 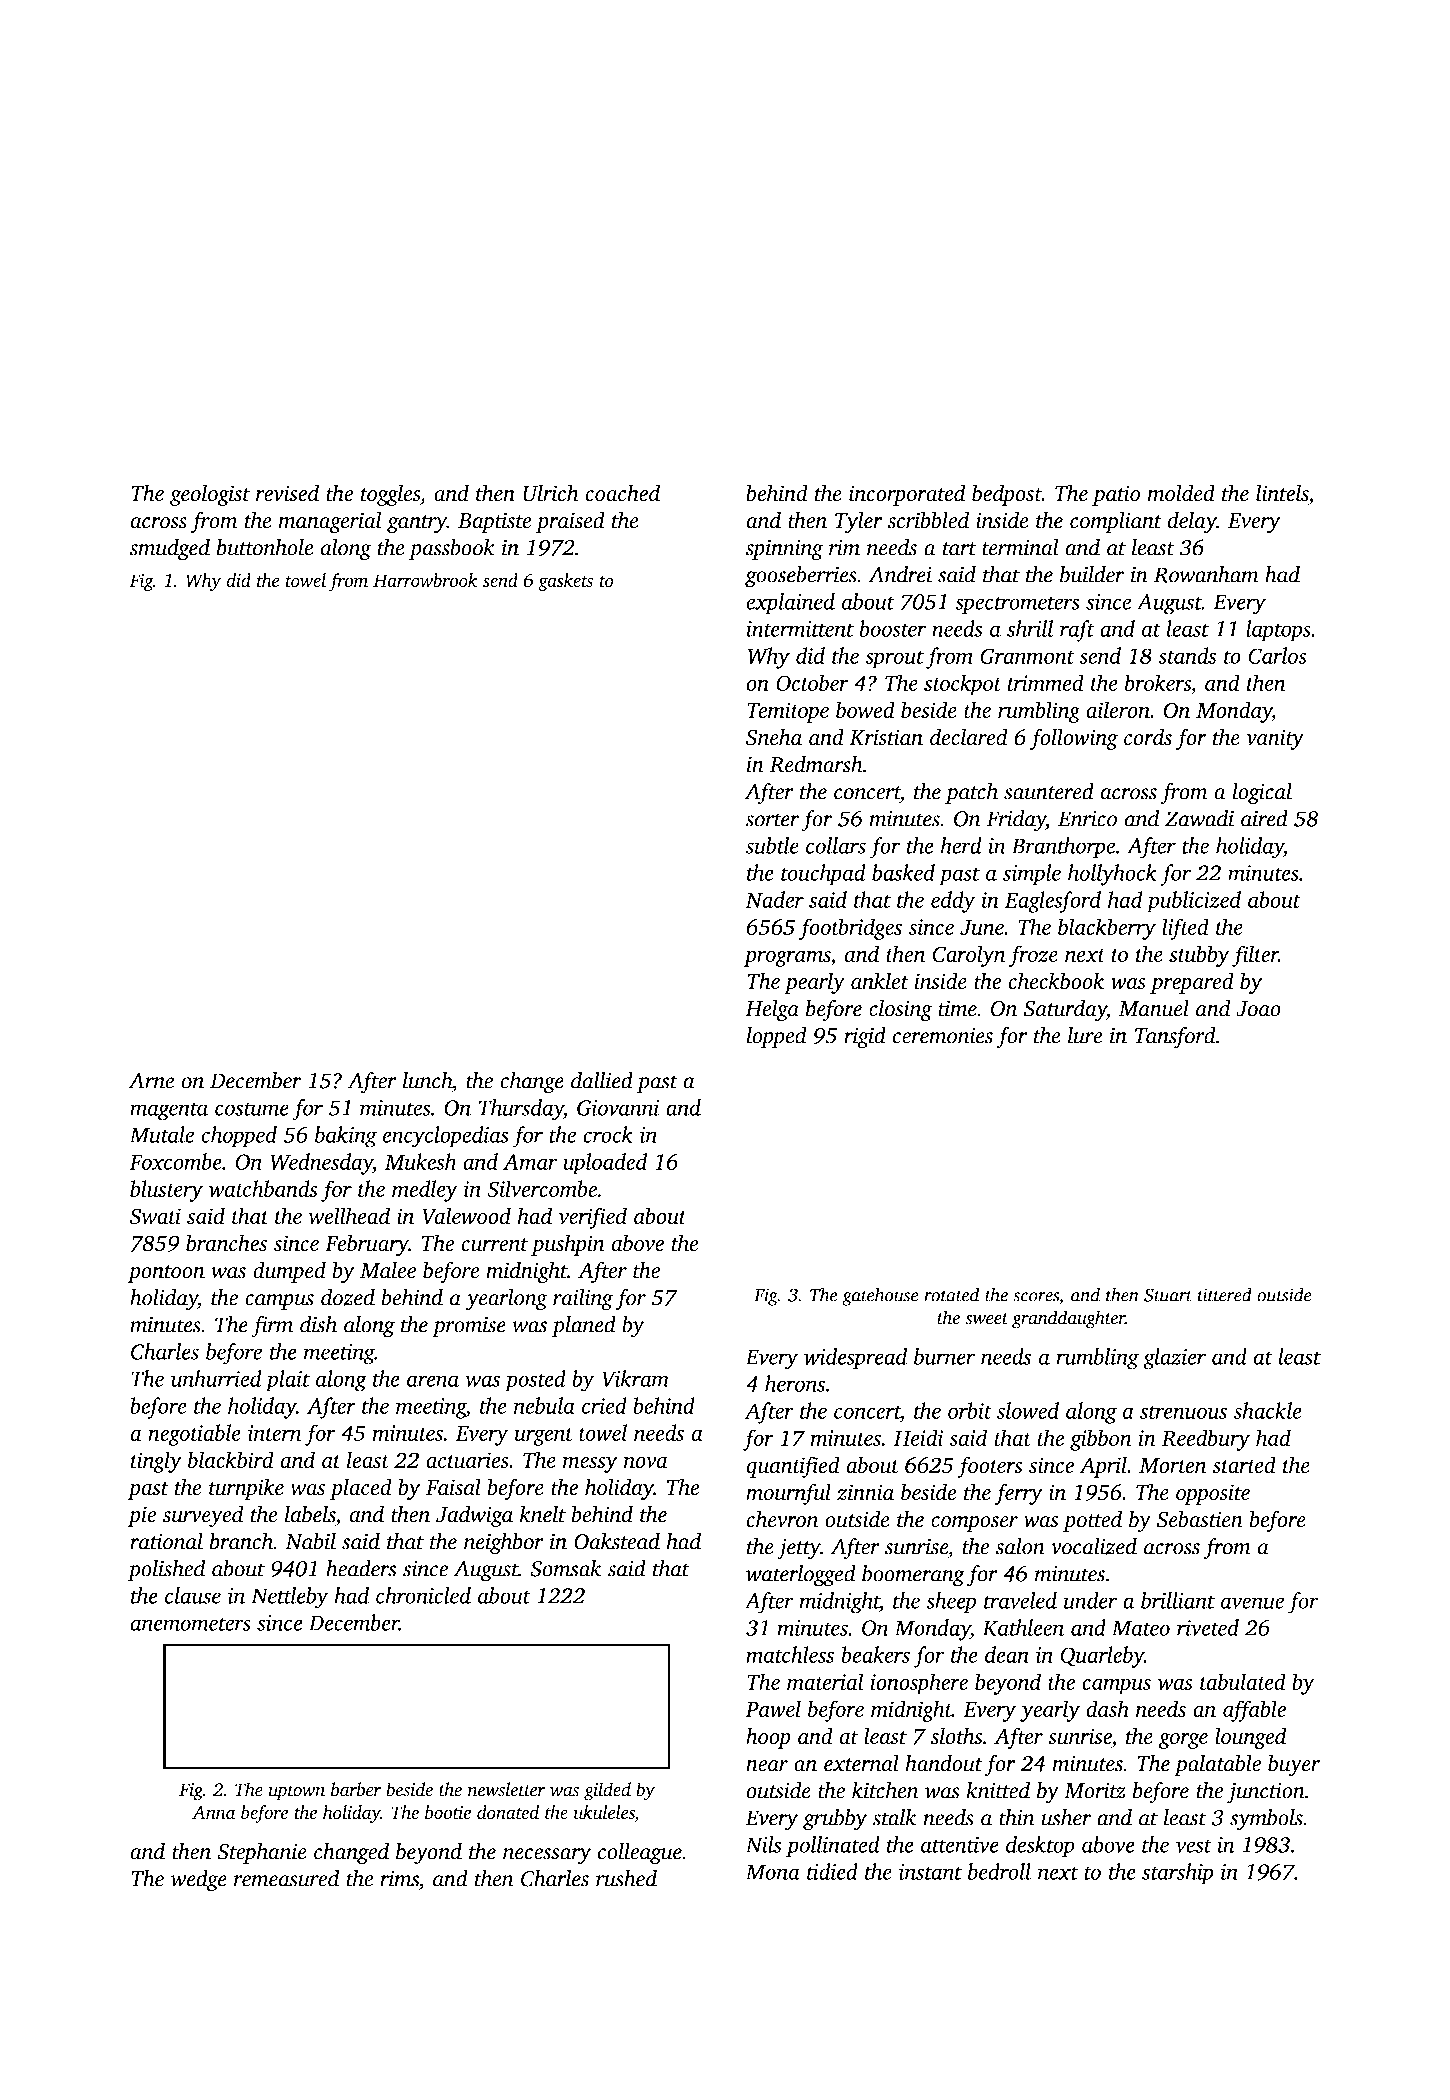 I want to click on colleague, so click(x=640, y=1854).
